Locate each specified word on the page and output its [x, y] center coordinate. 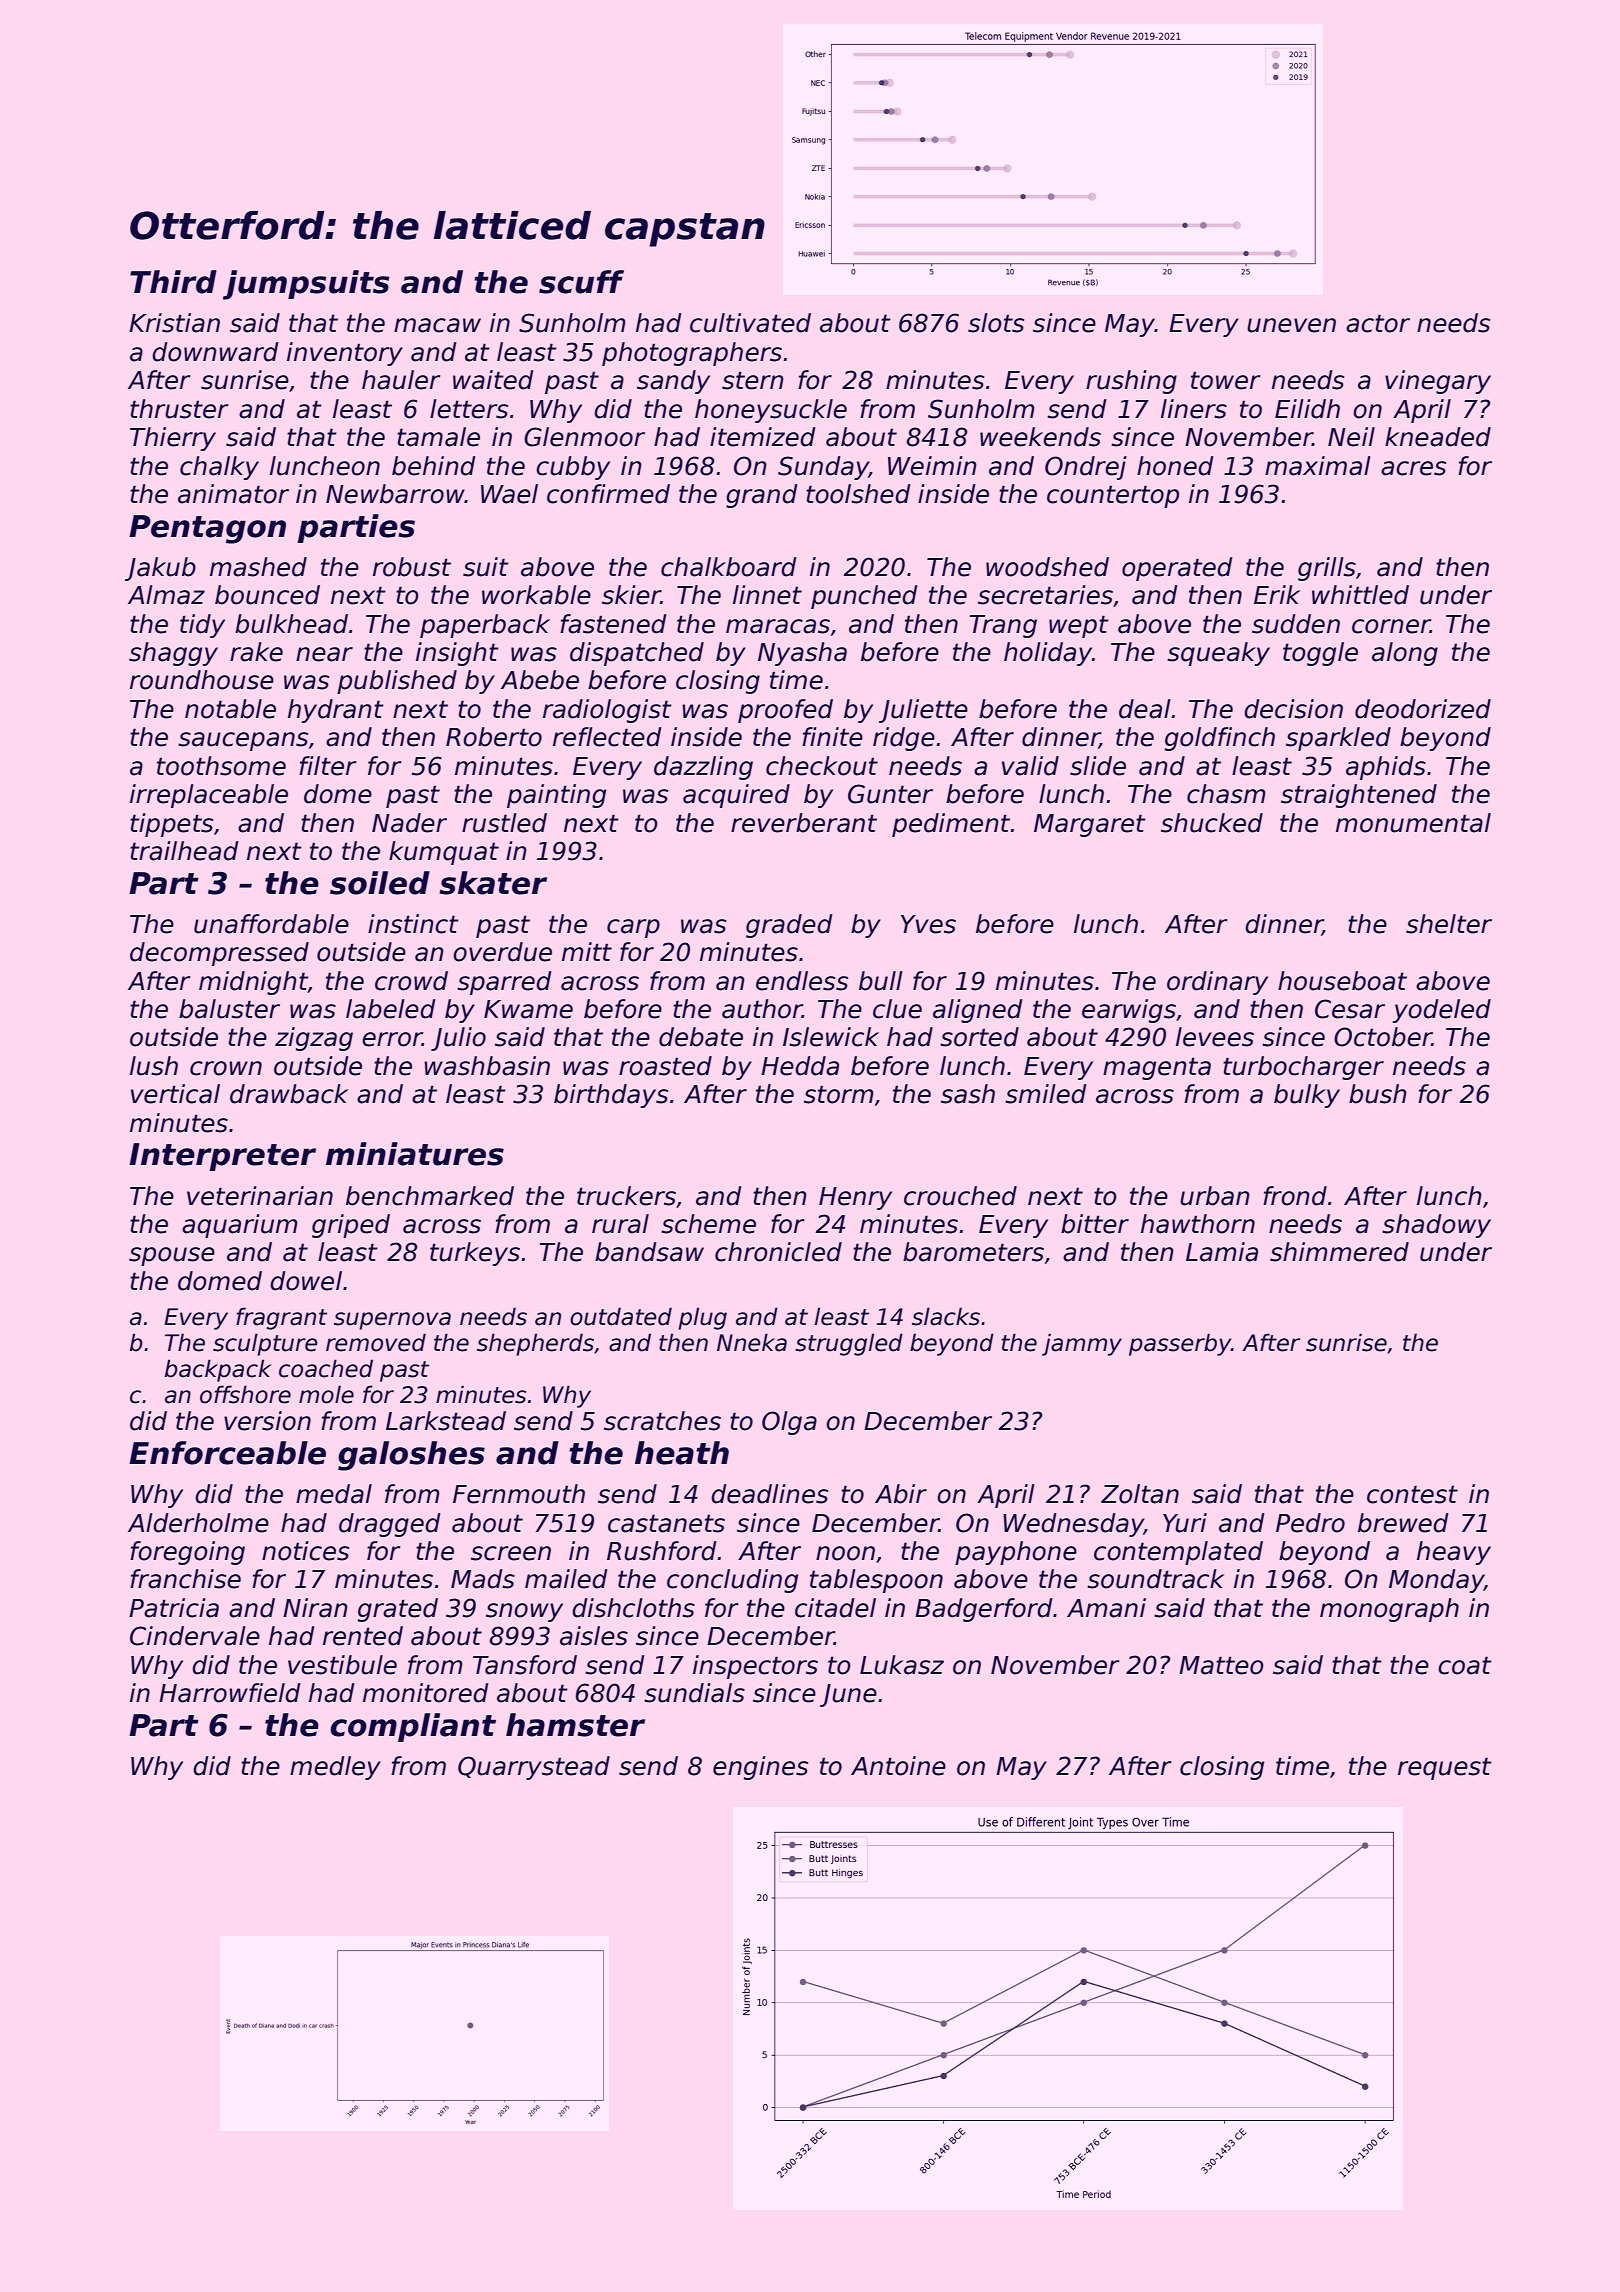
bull [881, 981]
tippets [171, 825]
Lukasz [902, 1665]
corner [1391, 626]
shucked [1212, 823]
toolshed [858, 494]
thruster [179, 409]
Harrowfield [229, 1693]
